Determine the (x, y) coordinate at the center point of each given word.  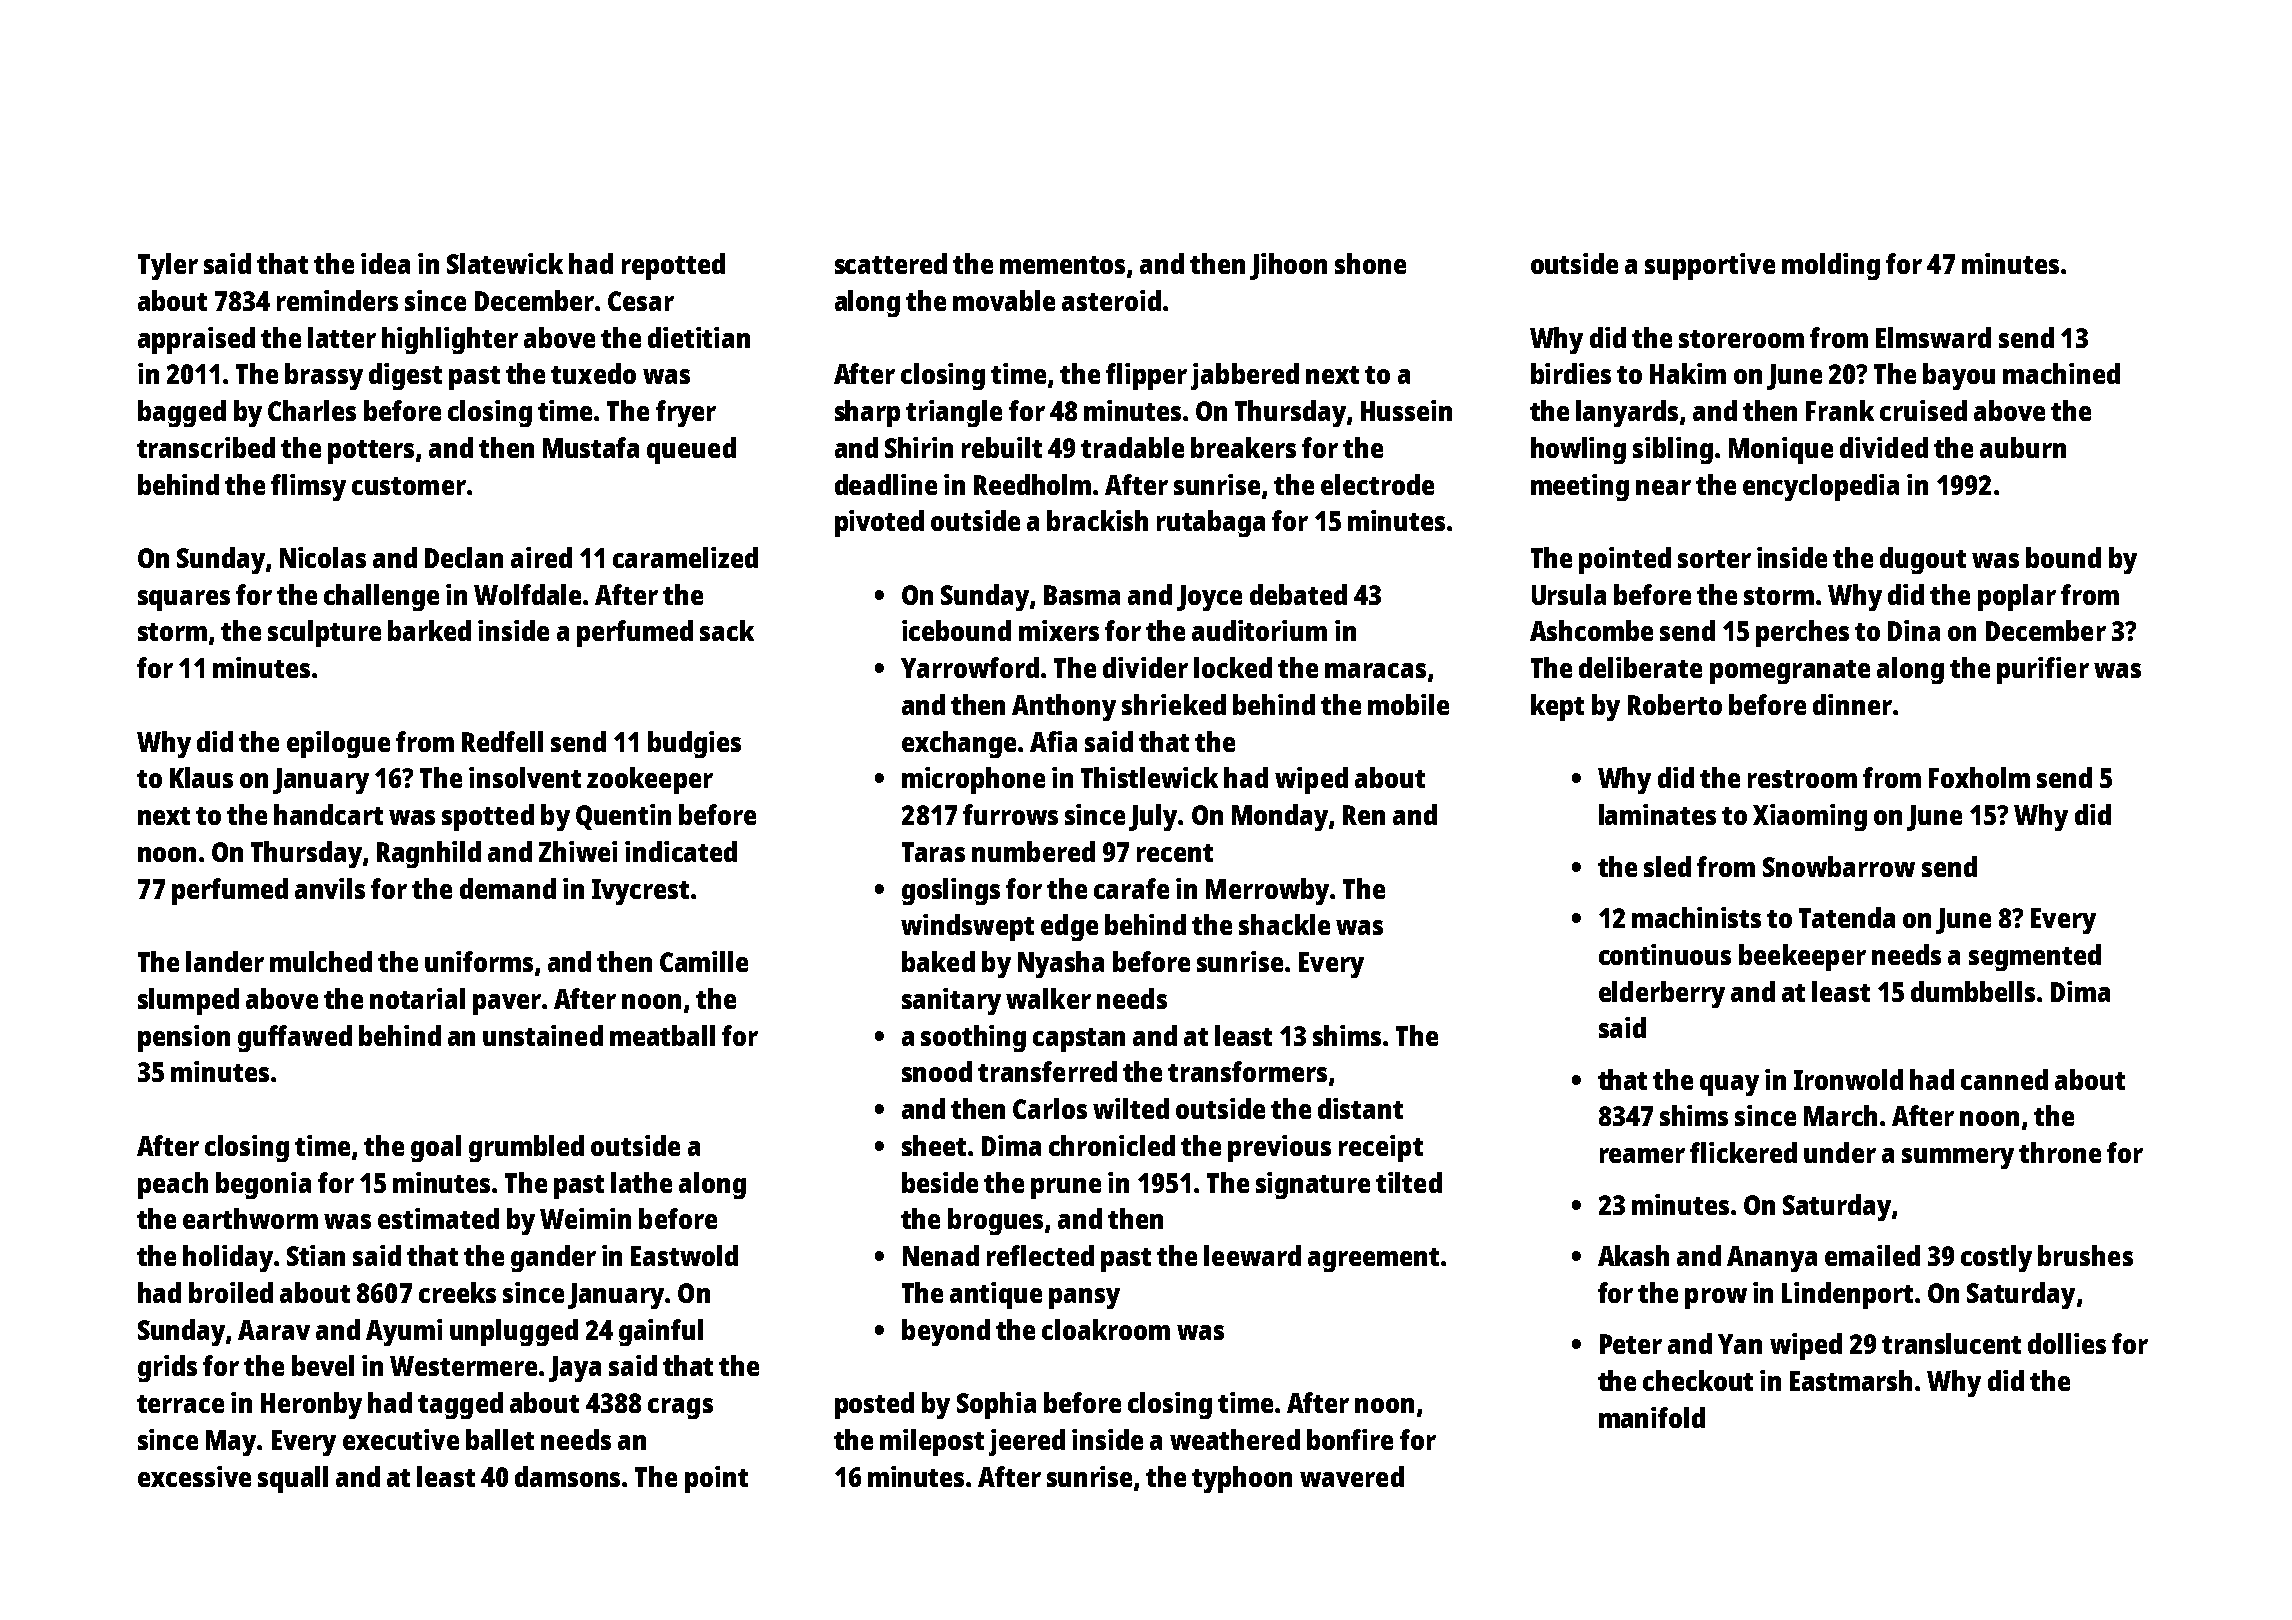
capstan (1079, 1040)
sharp (867, 413)
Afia (1053, 741)
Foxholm (1979, 777)
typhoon (1242, 1479)
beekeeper (1802, 957)
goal (436, 1148)
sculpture (324, 633)
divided (1884, 447)
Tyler (168, 266)
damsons (567, 1476)
